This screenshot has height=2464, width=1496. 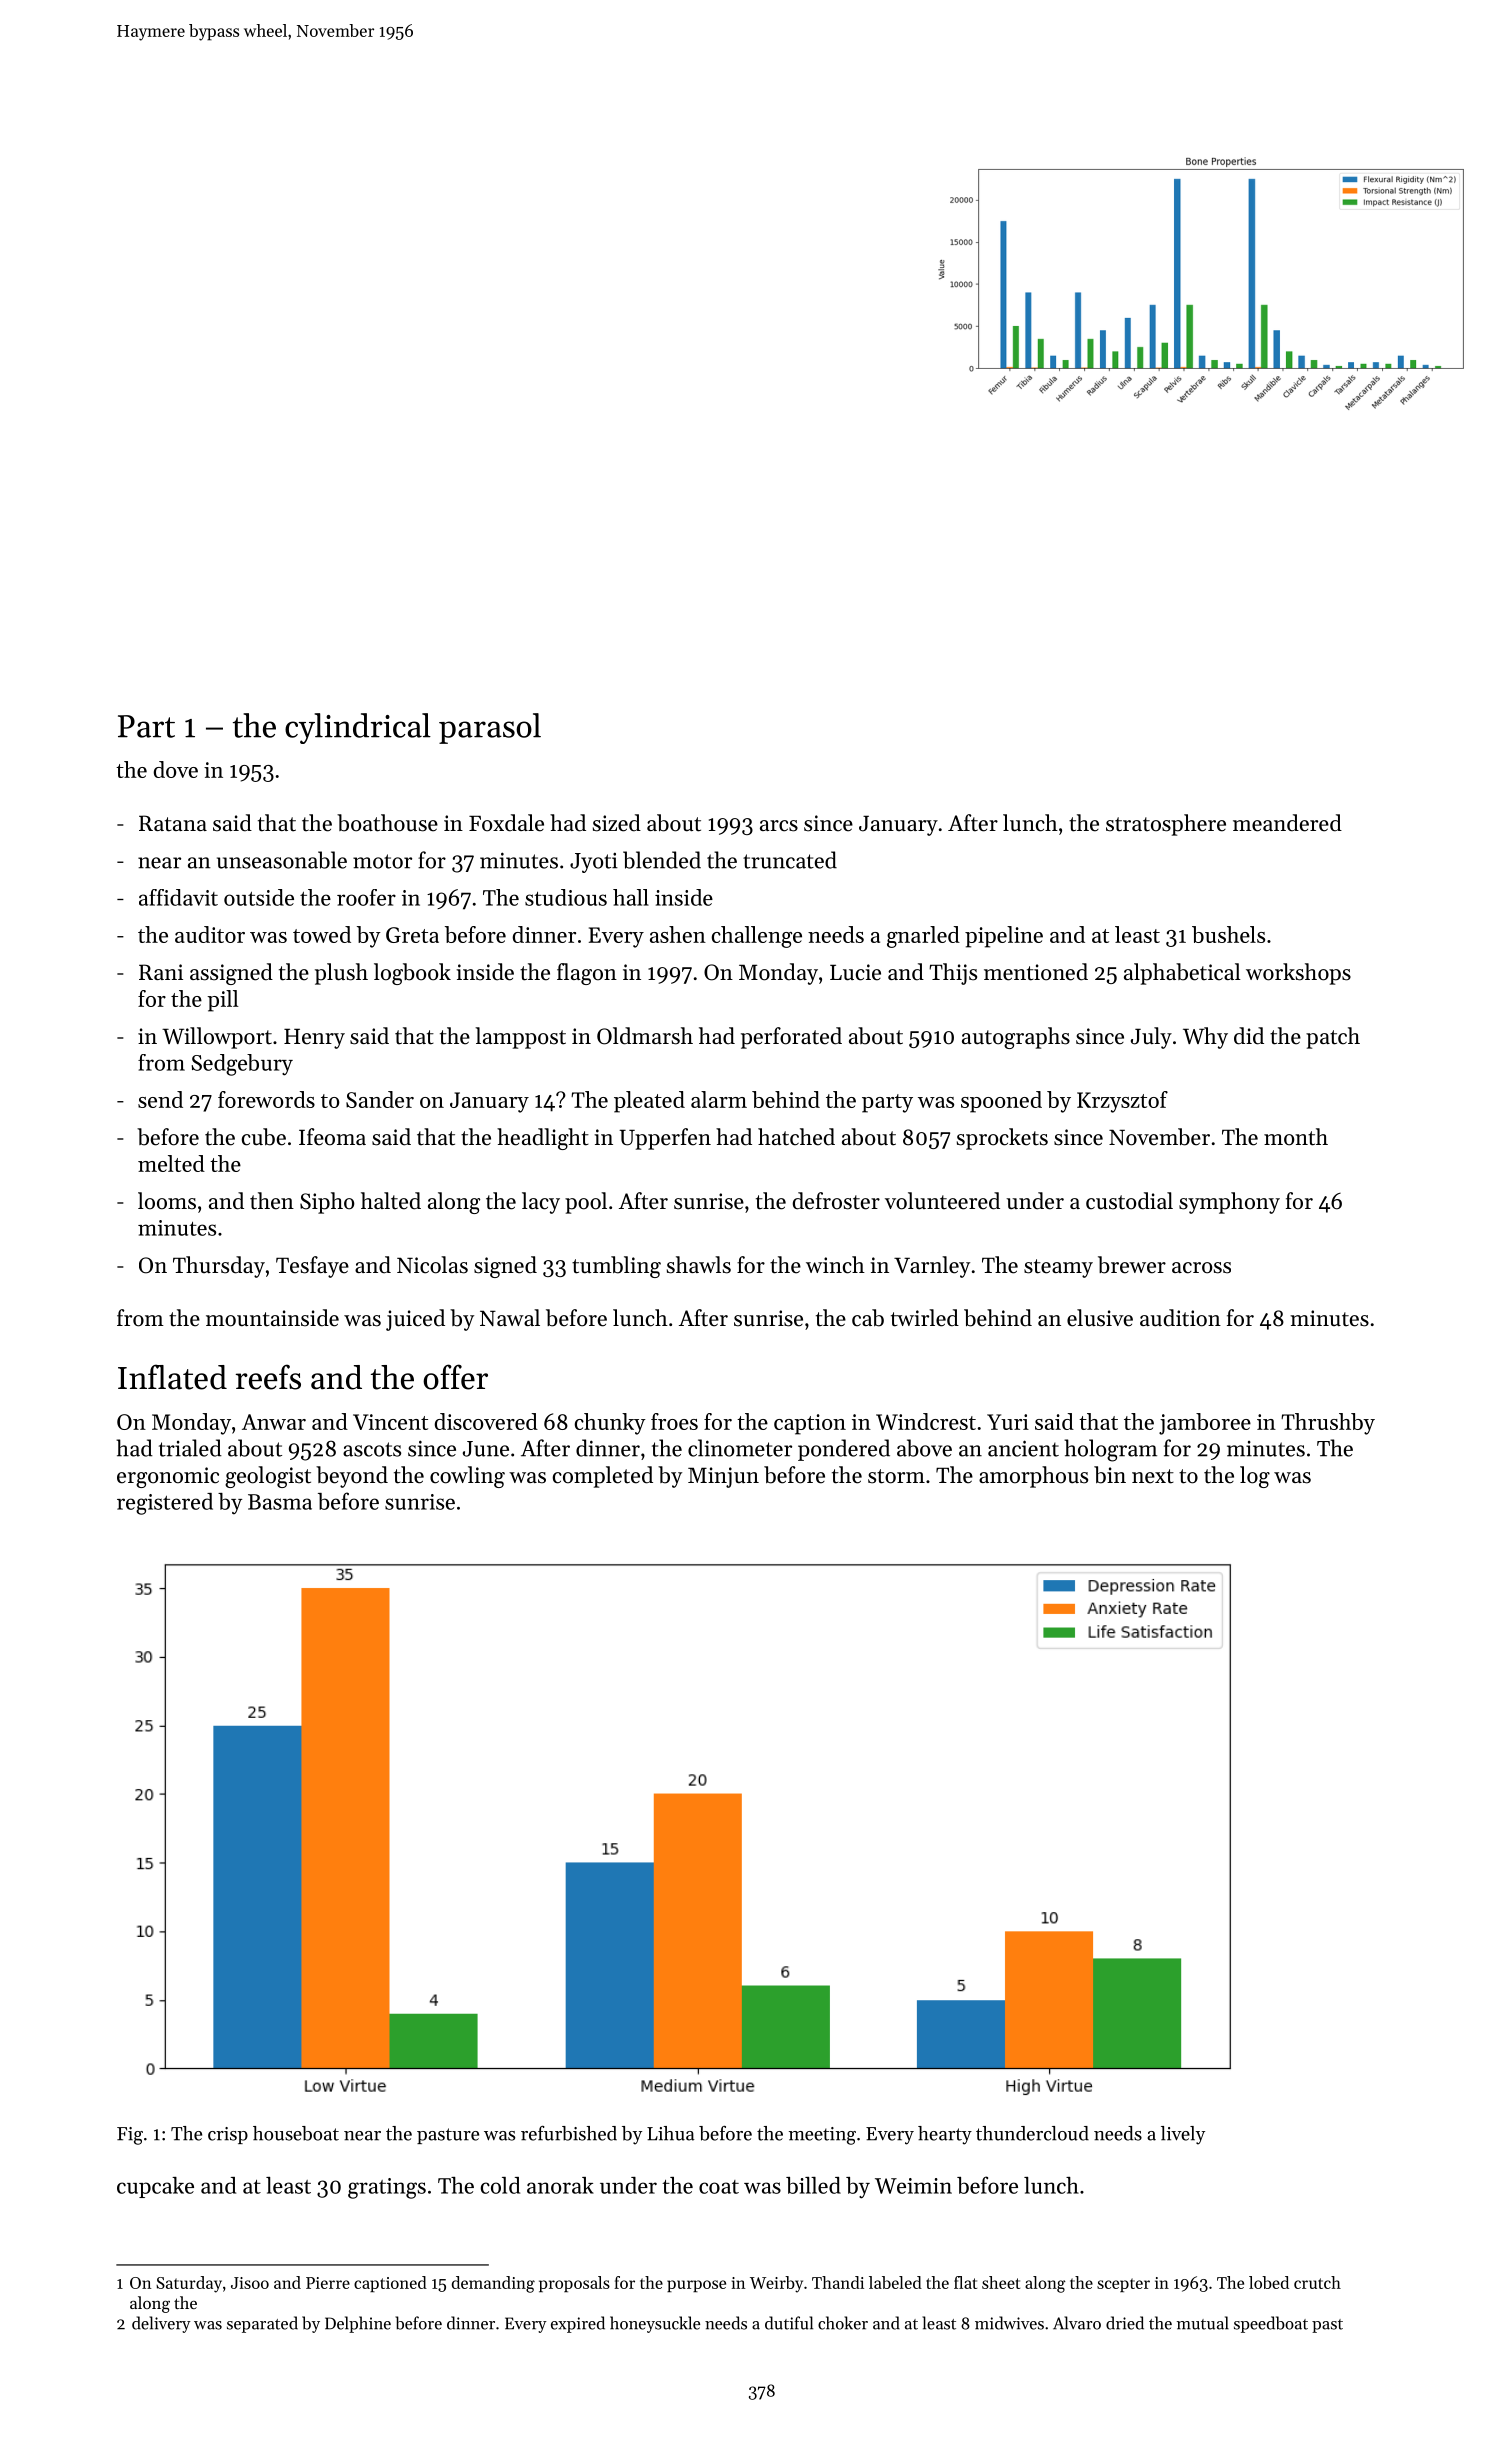 I want to click on hologram, so click(x=1110, y=1450).
